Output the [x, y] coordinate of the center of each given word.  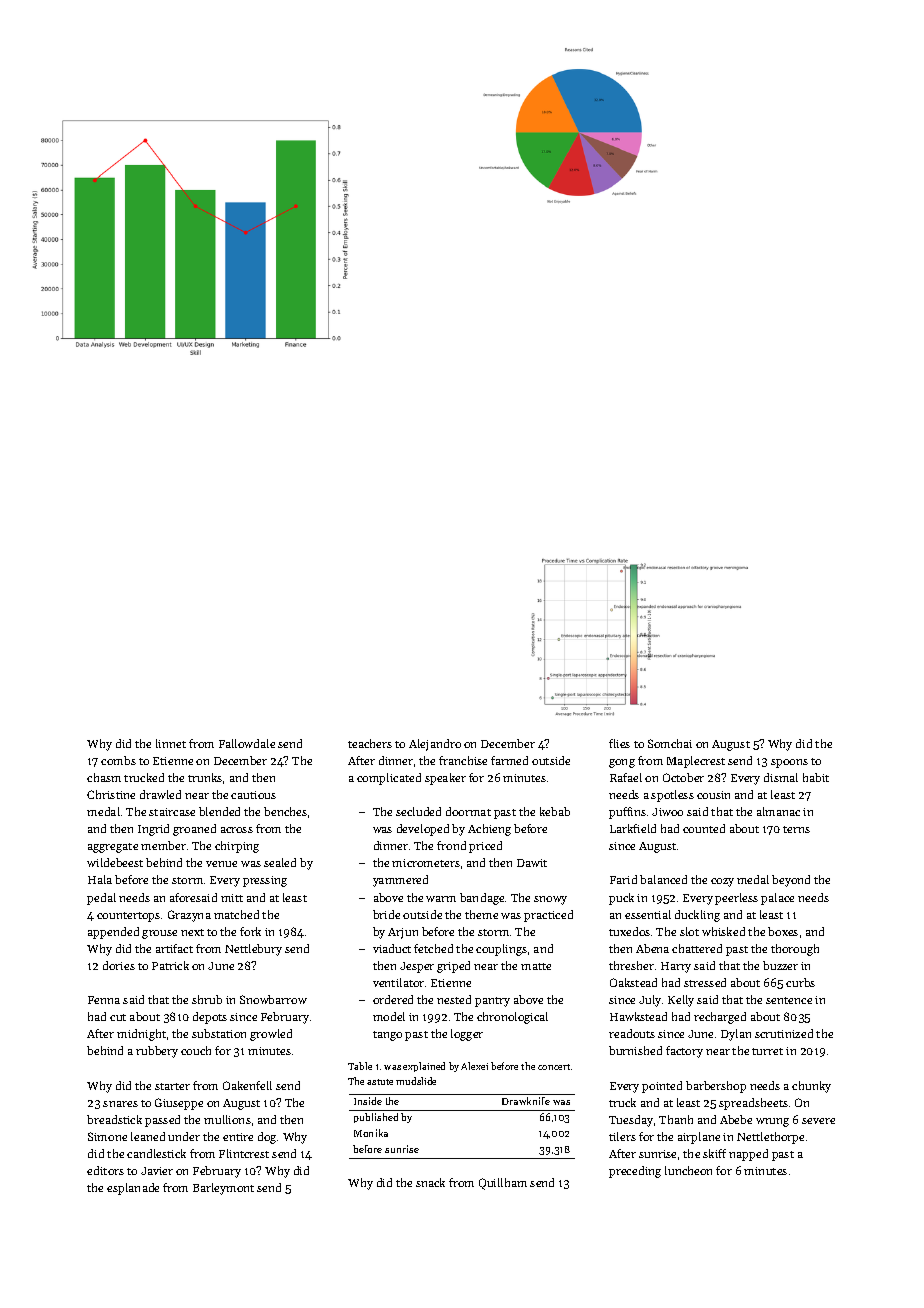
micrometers [426, 863]
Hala [100, 879]
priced [485, 847]
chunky [811, 1087]
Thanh [676, 1119]
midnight [141, 1035]
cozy [722, 882]
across [237, 830]
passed [162, 1121]
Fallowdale [247, 743]
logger [467, 1035]
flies [619, 743]
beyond [791, 881]
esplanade [133, 1189]
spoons [789, 763]
